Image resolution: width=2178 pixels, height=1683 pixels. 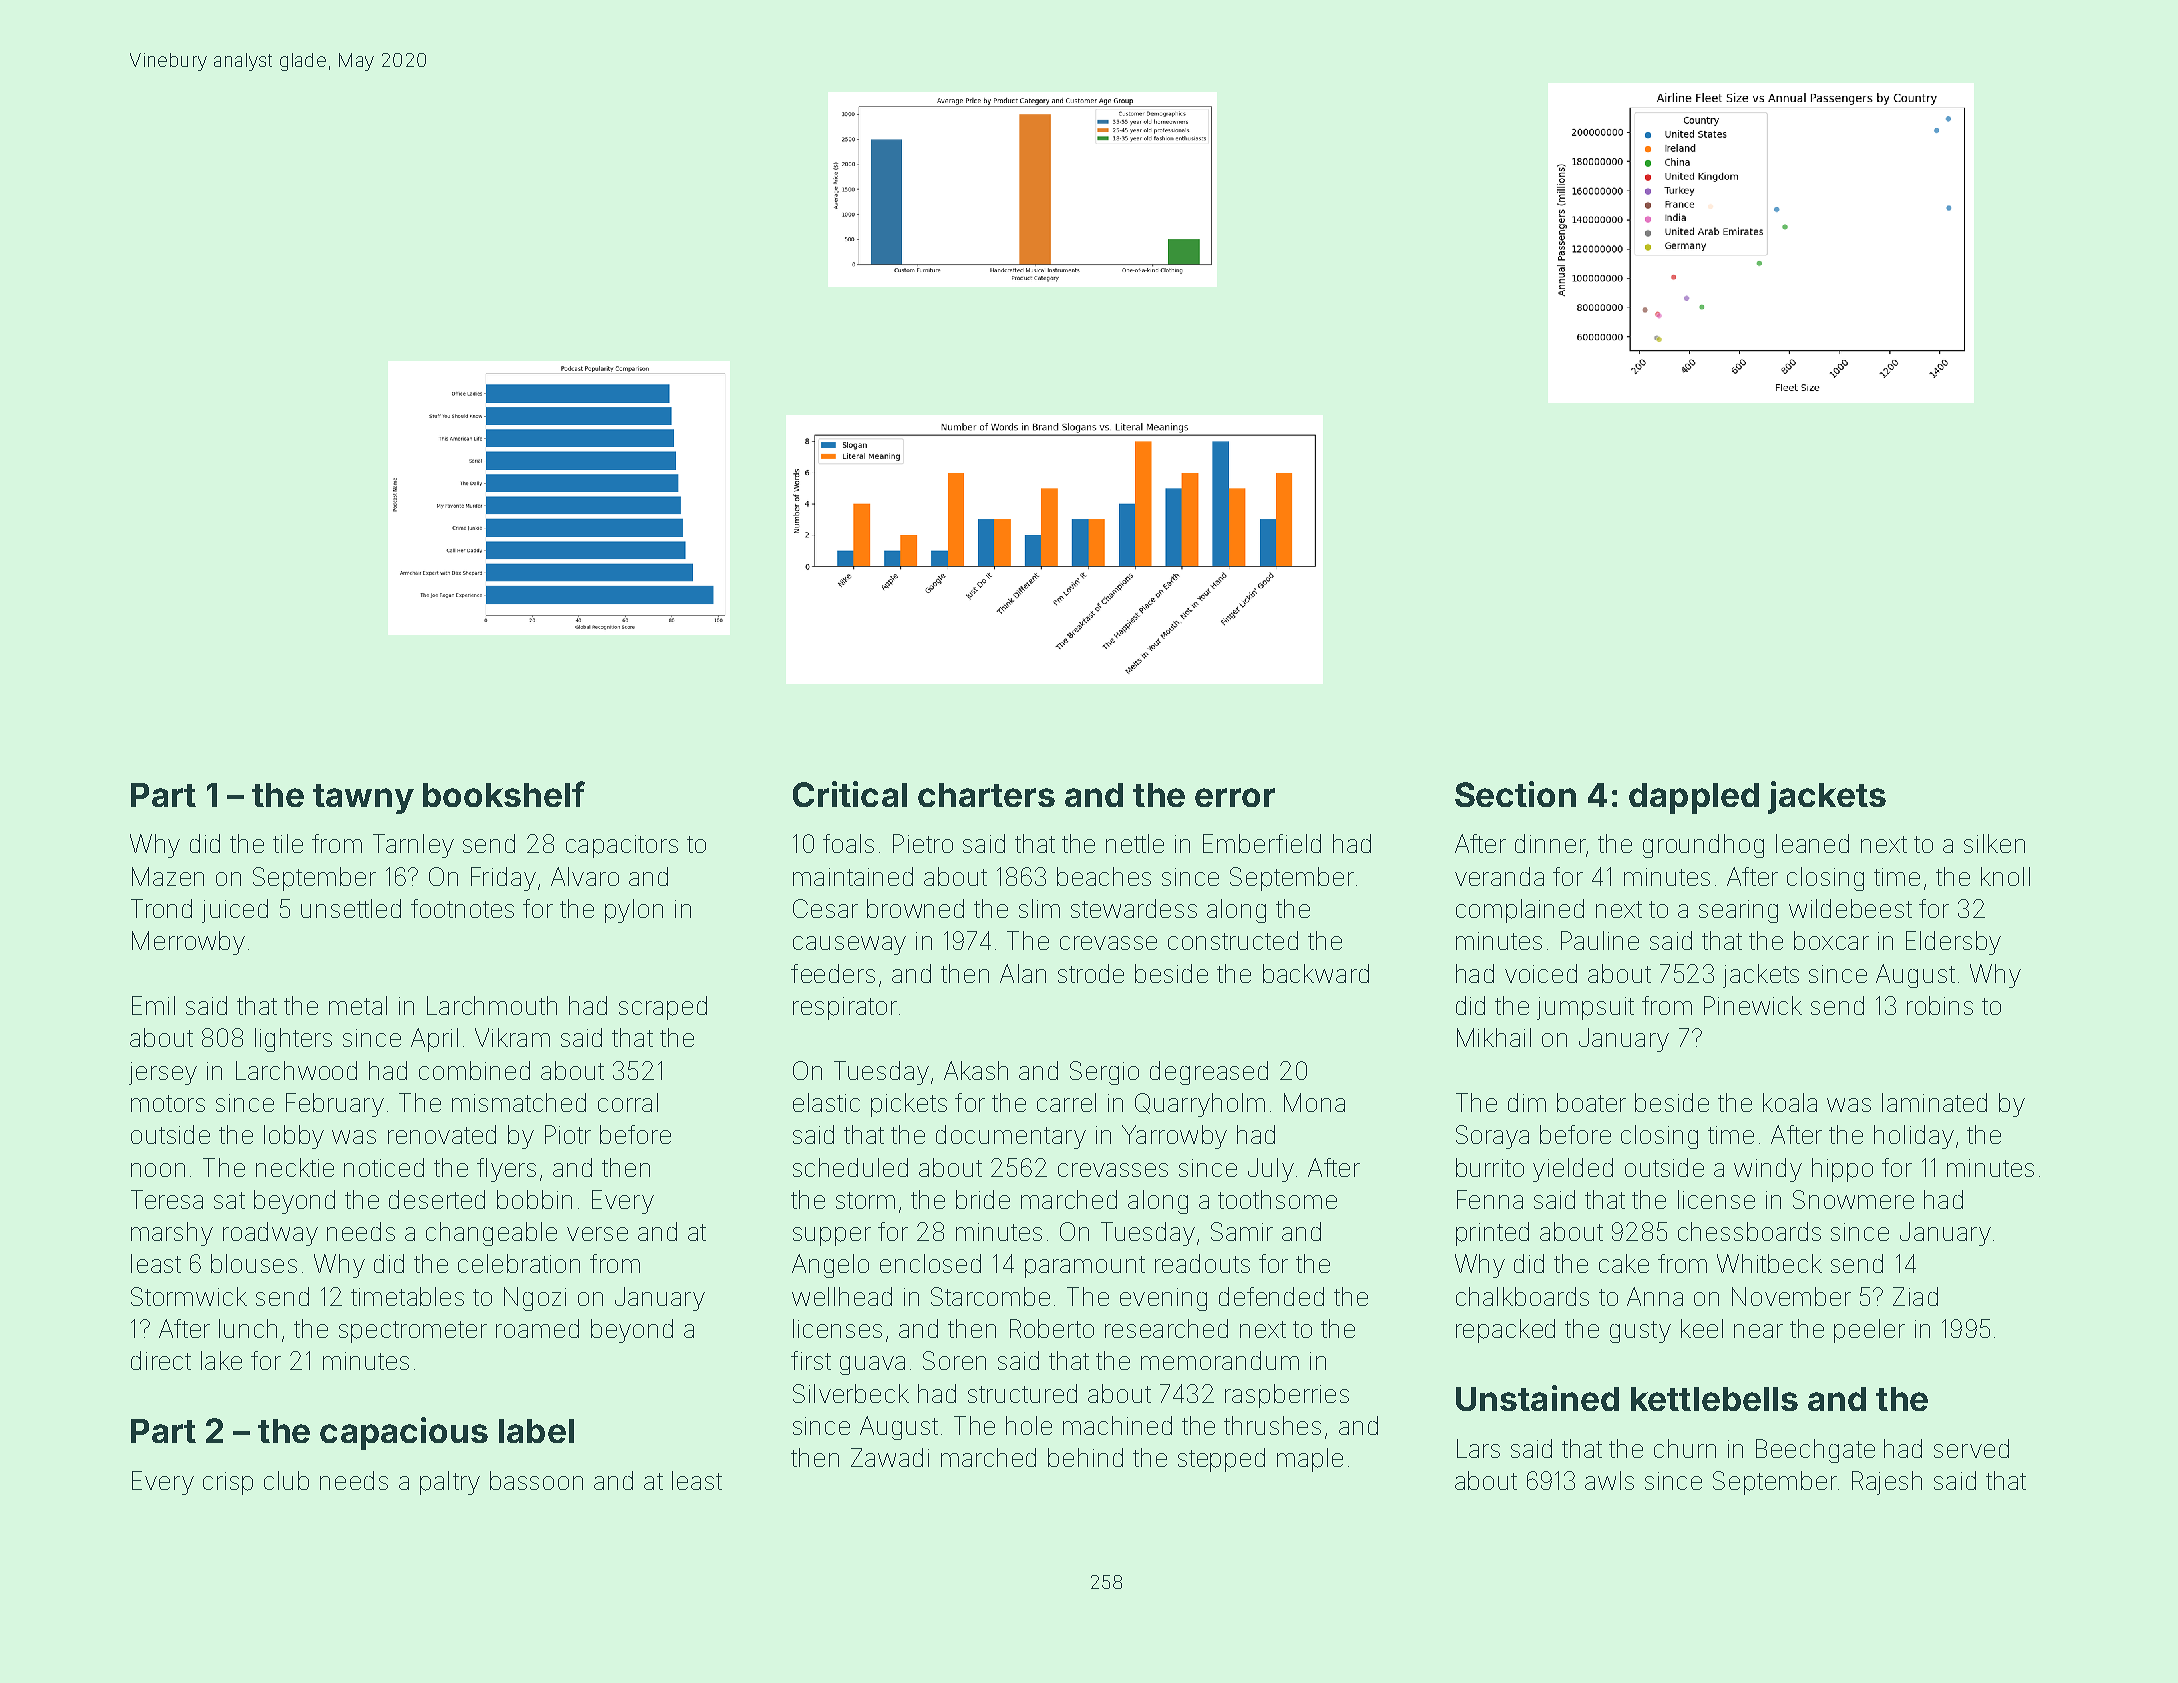 I want to click on Mona, so click(x=1314, y=1102).
